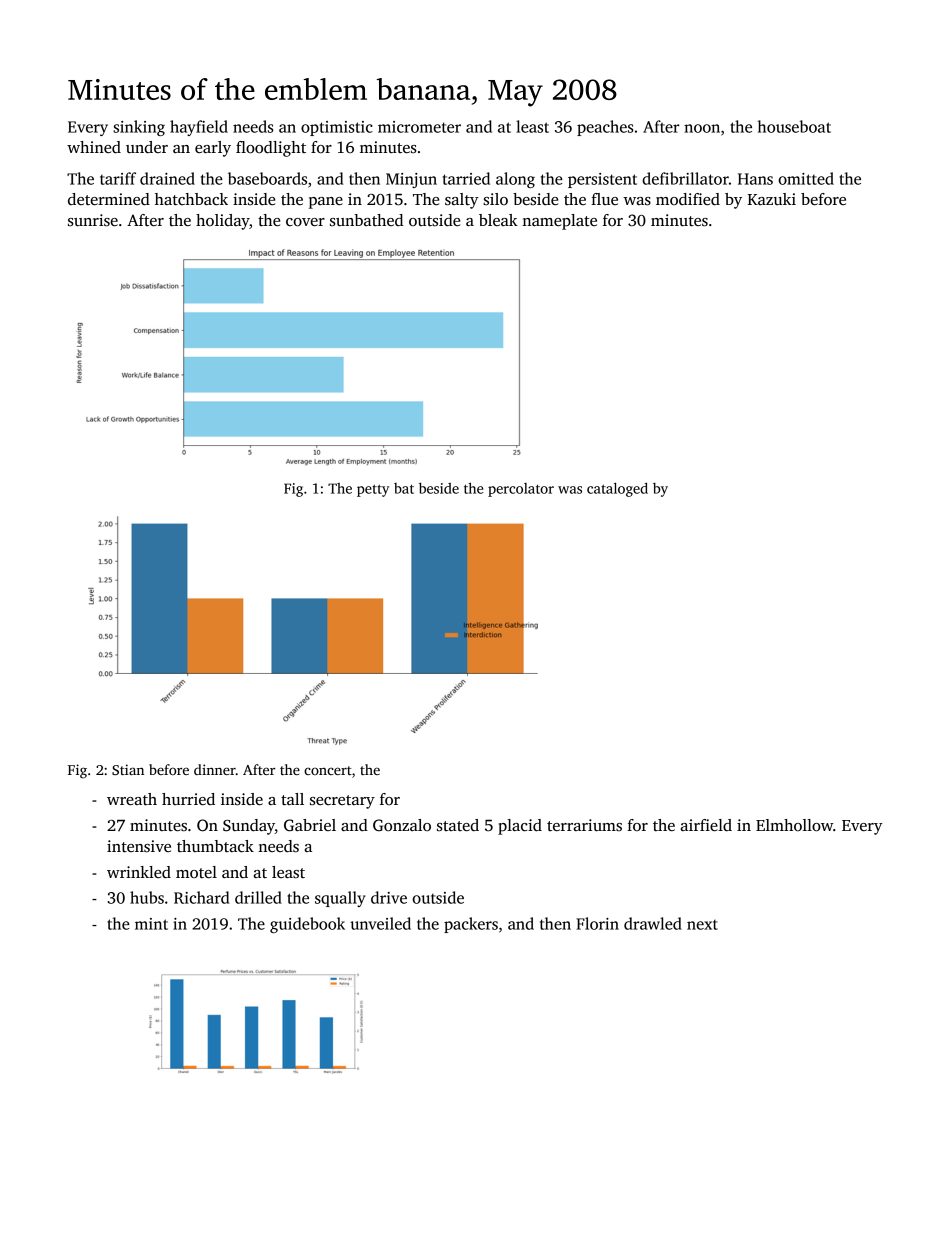 This screenshot has height=1233, width=952. Describe the element at coordinates (328, 770) in the screenshot. I see `concert` at that location.
